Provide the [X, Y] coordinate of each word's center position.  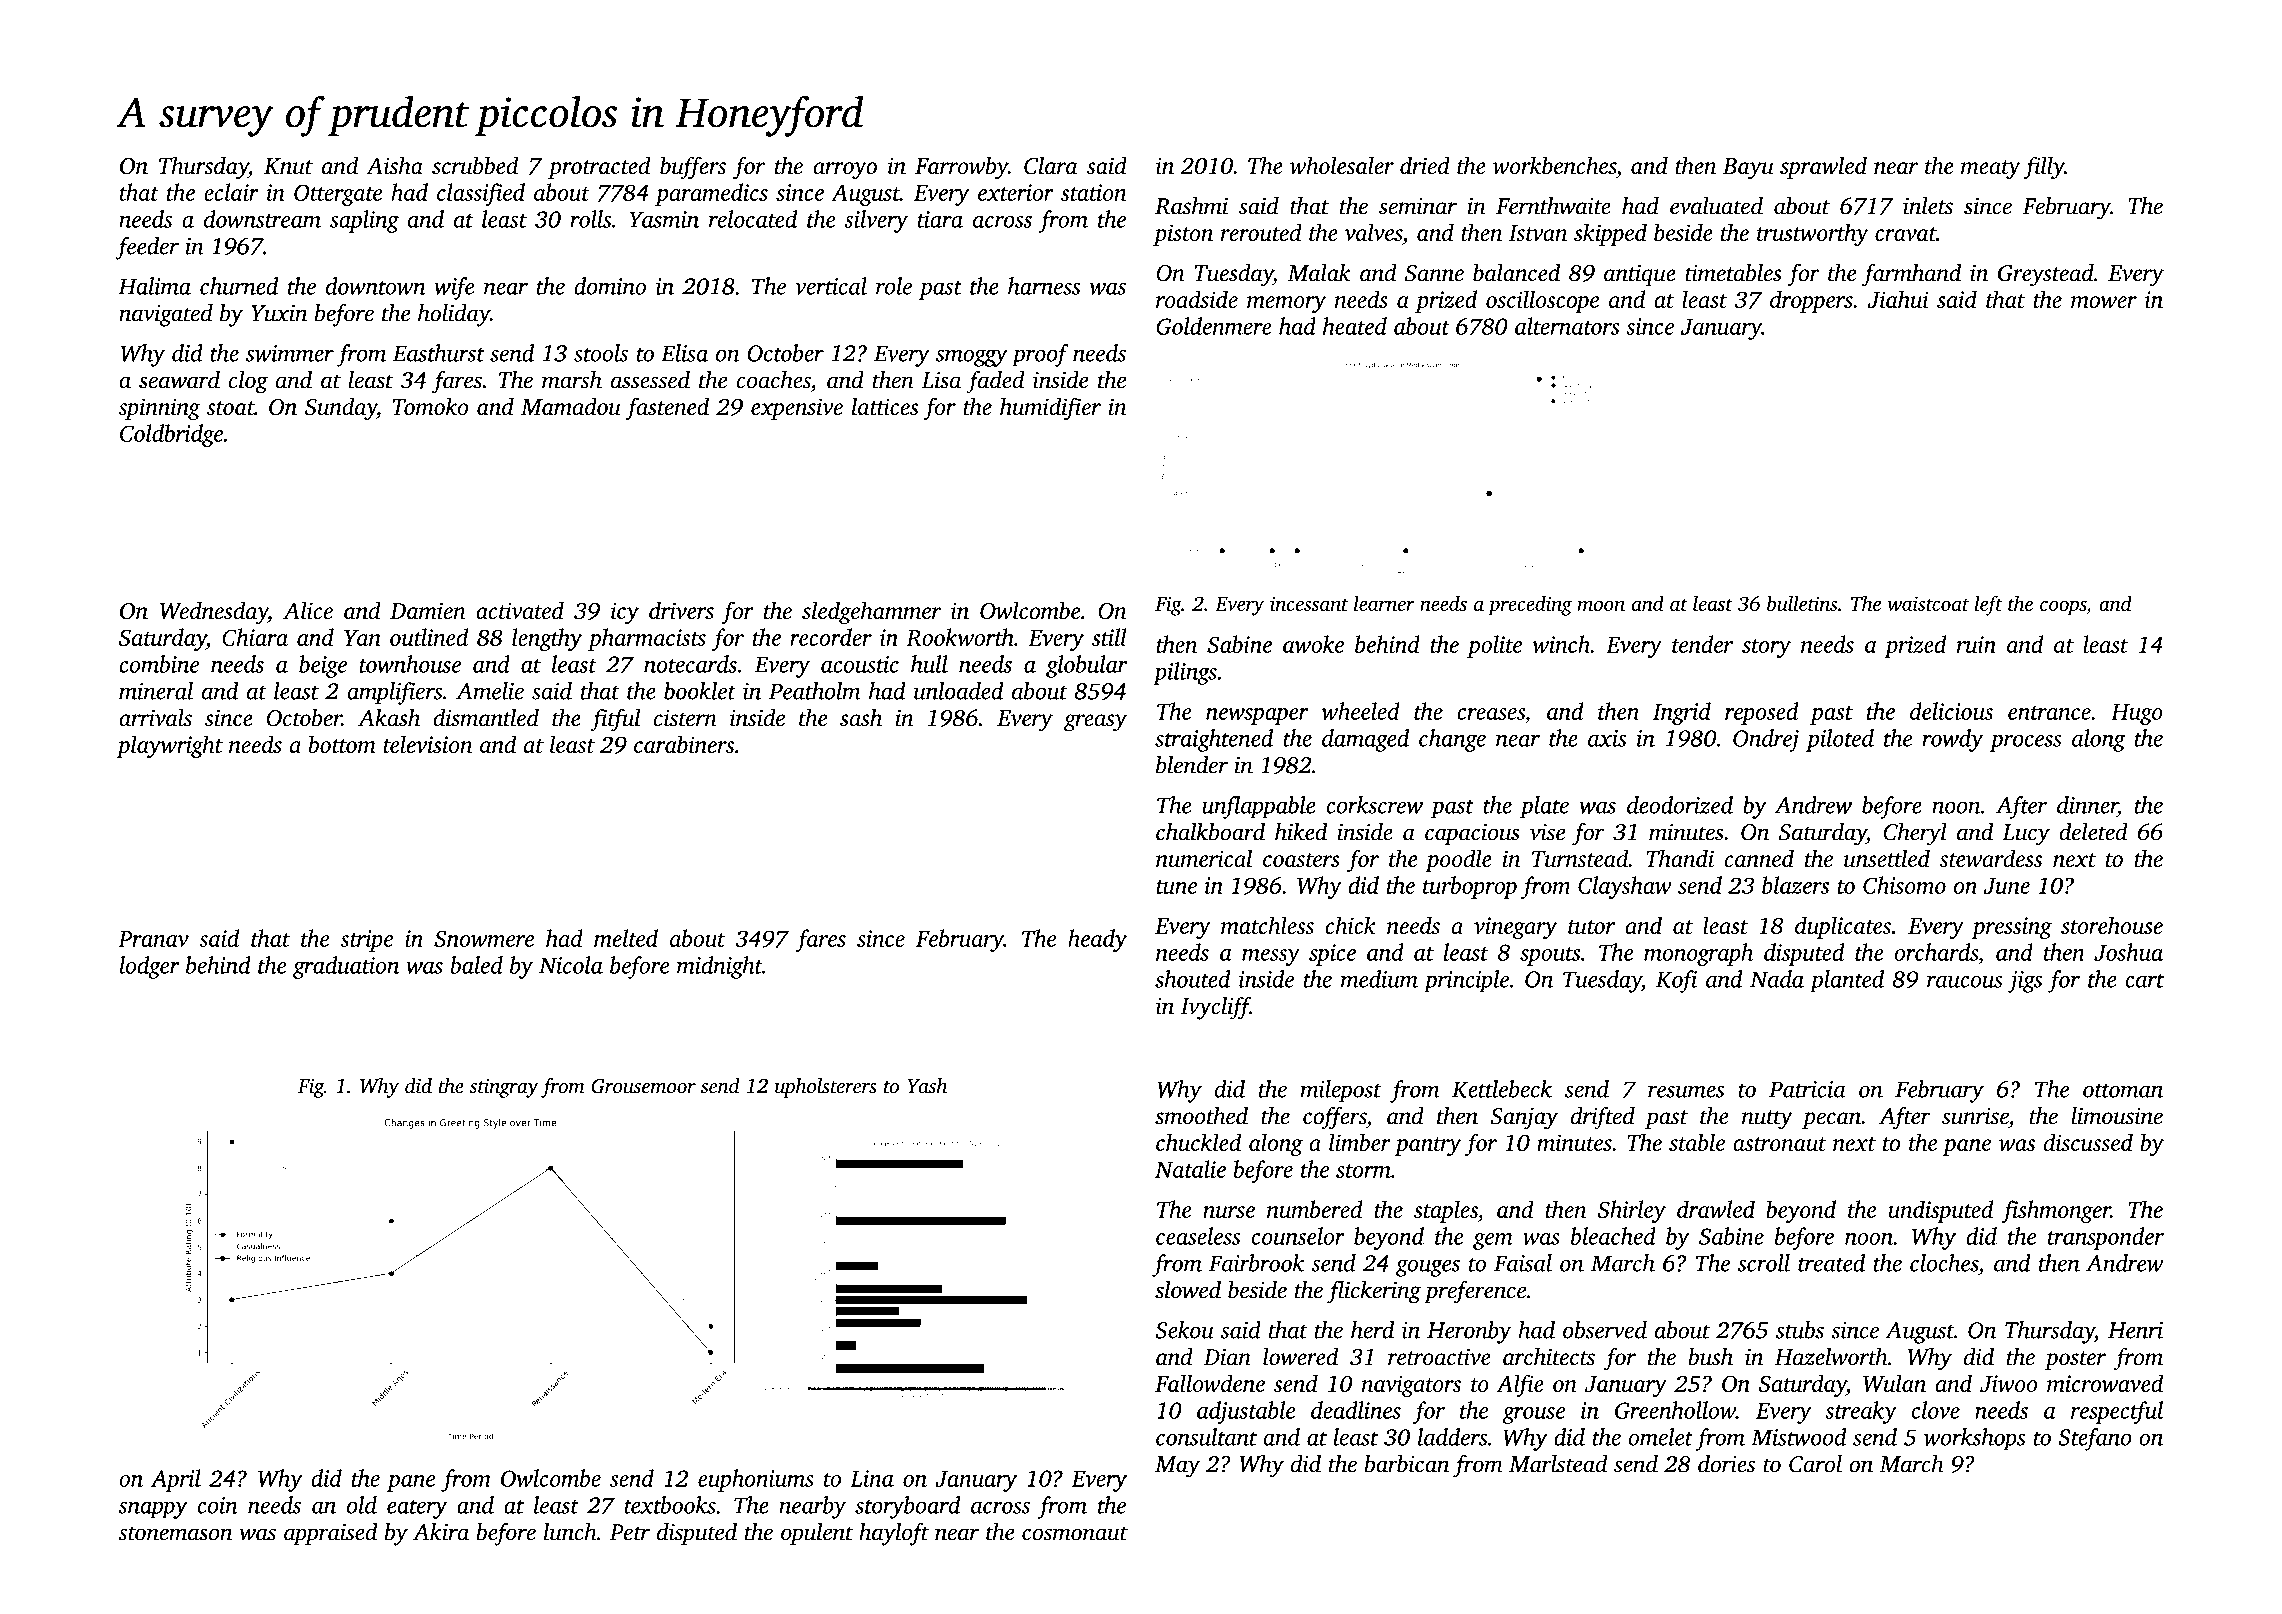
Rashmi [1191, 206]
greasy [1095, 723]
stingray [503, 1088]
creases [1491, 714]
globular [1087, 666]
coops [2063, 608]
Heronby [1469, 1332]
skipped [1610, 234]
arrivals [155, 718]
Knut [288, 166]
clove [1935, 1410]
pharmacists [647, 639]
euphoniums [756, 1480]
